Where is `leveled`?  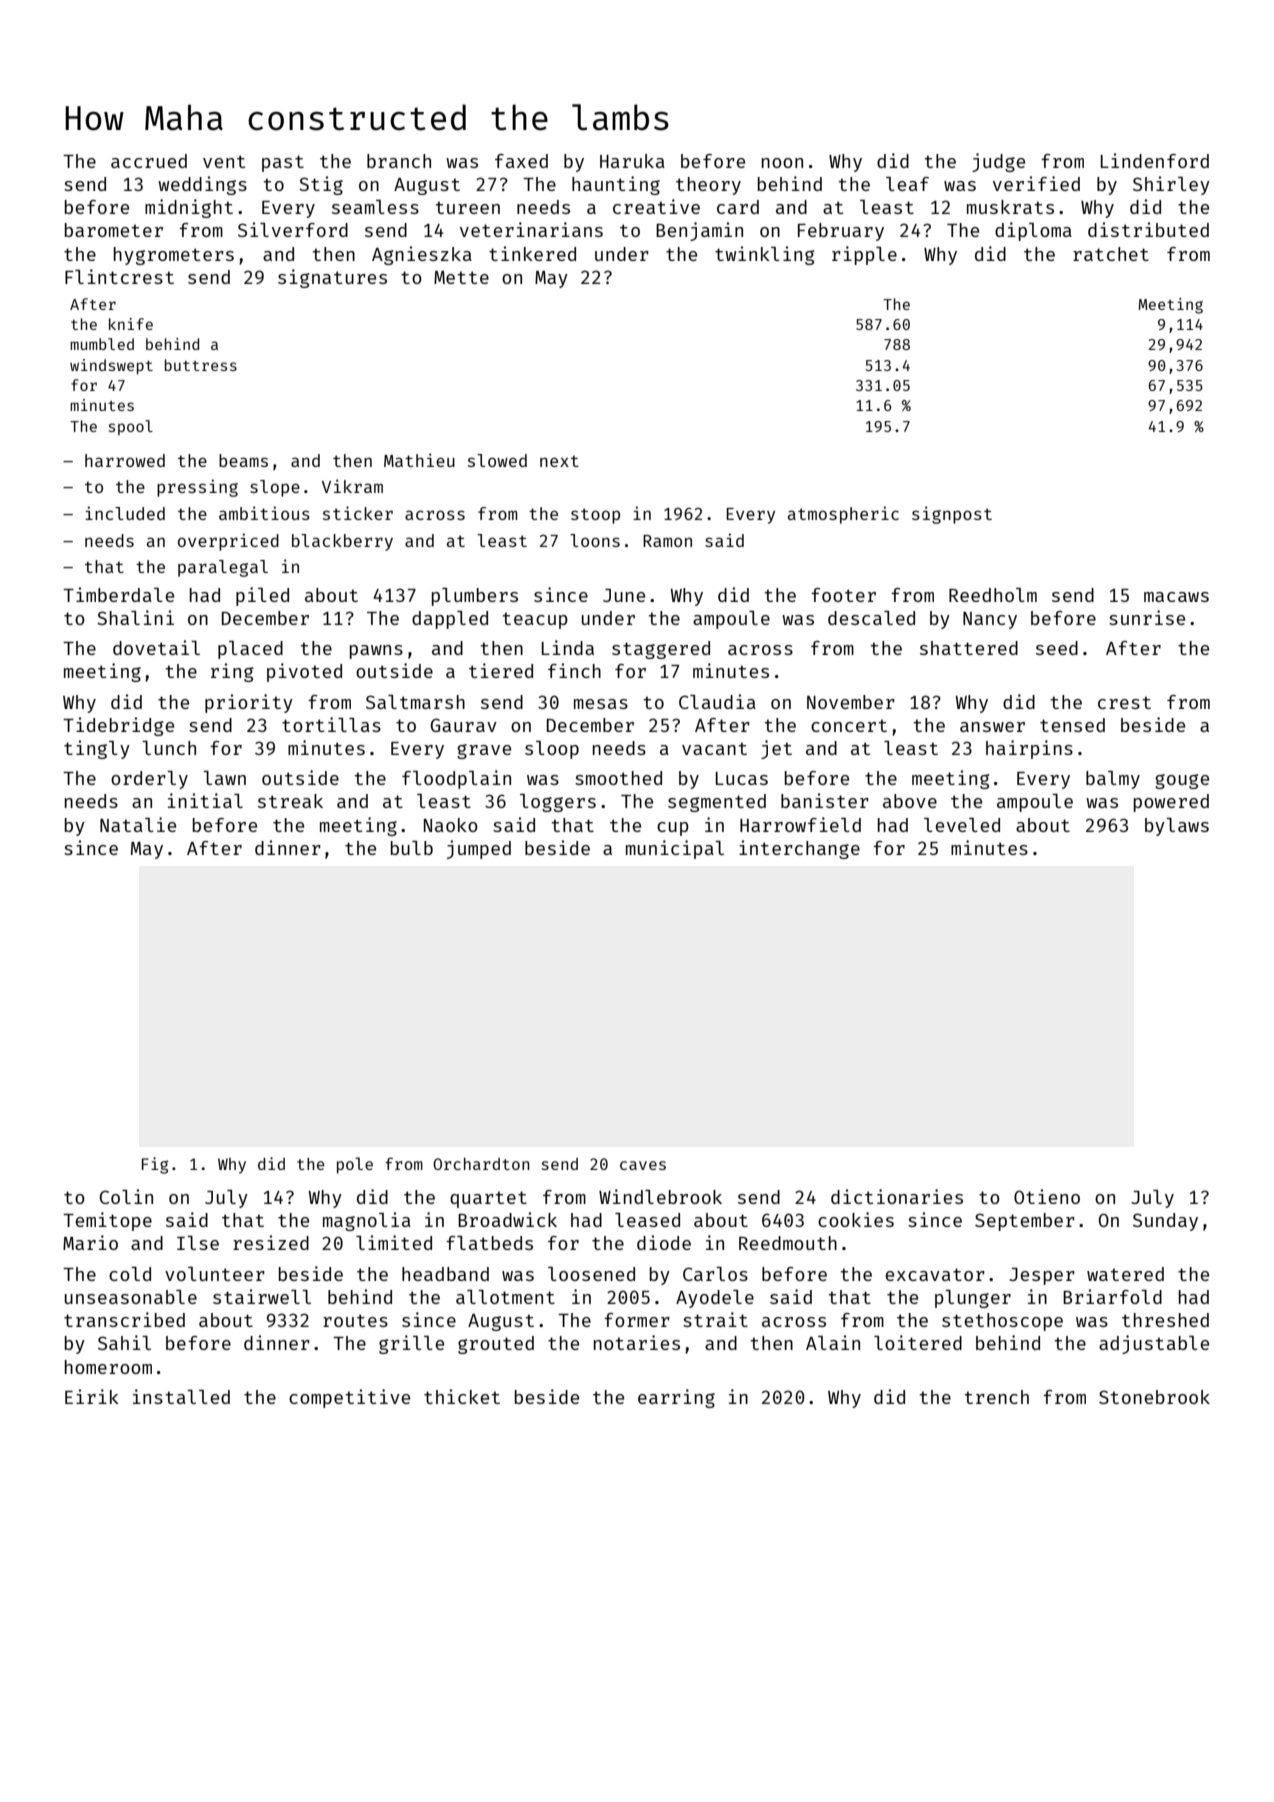
leveled is located at coordinates (962, 825).
